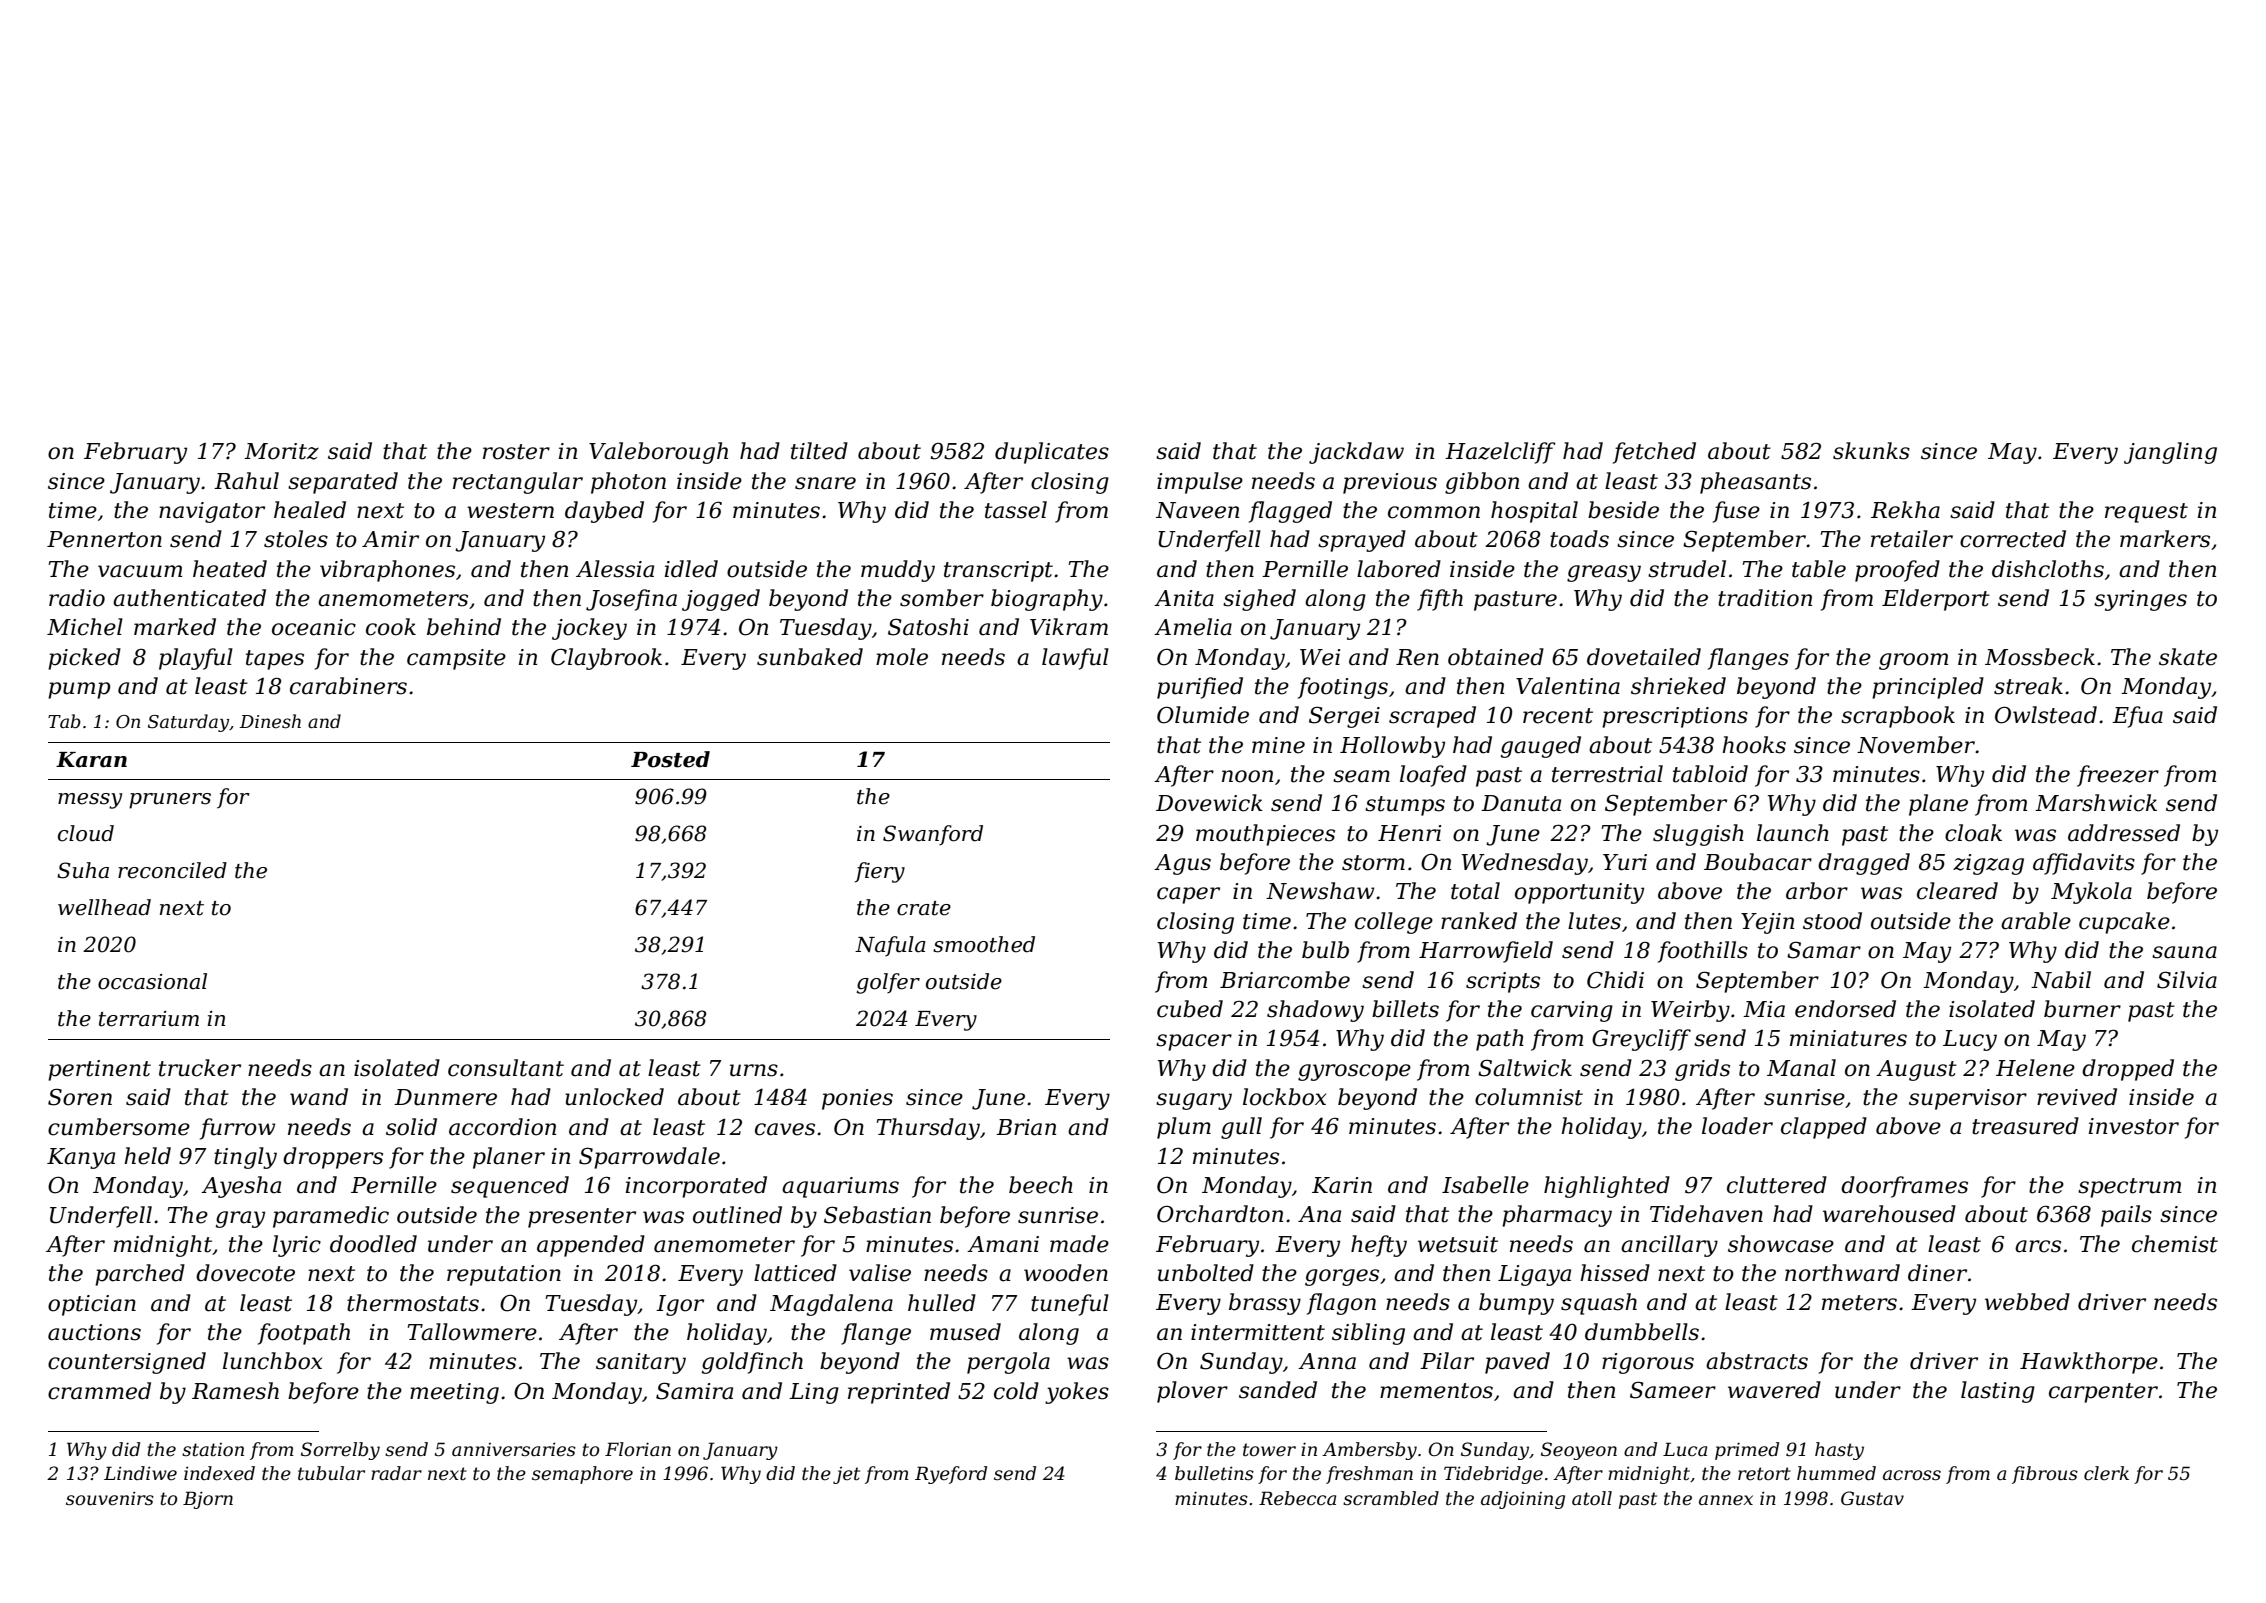 Image resolution: width=2266 pixels, height=1603 pixels. What do you see at coordinates (2165, 539) in the screenshot?
I see `markers` at bounding box center [2165, 539].
